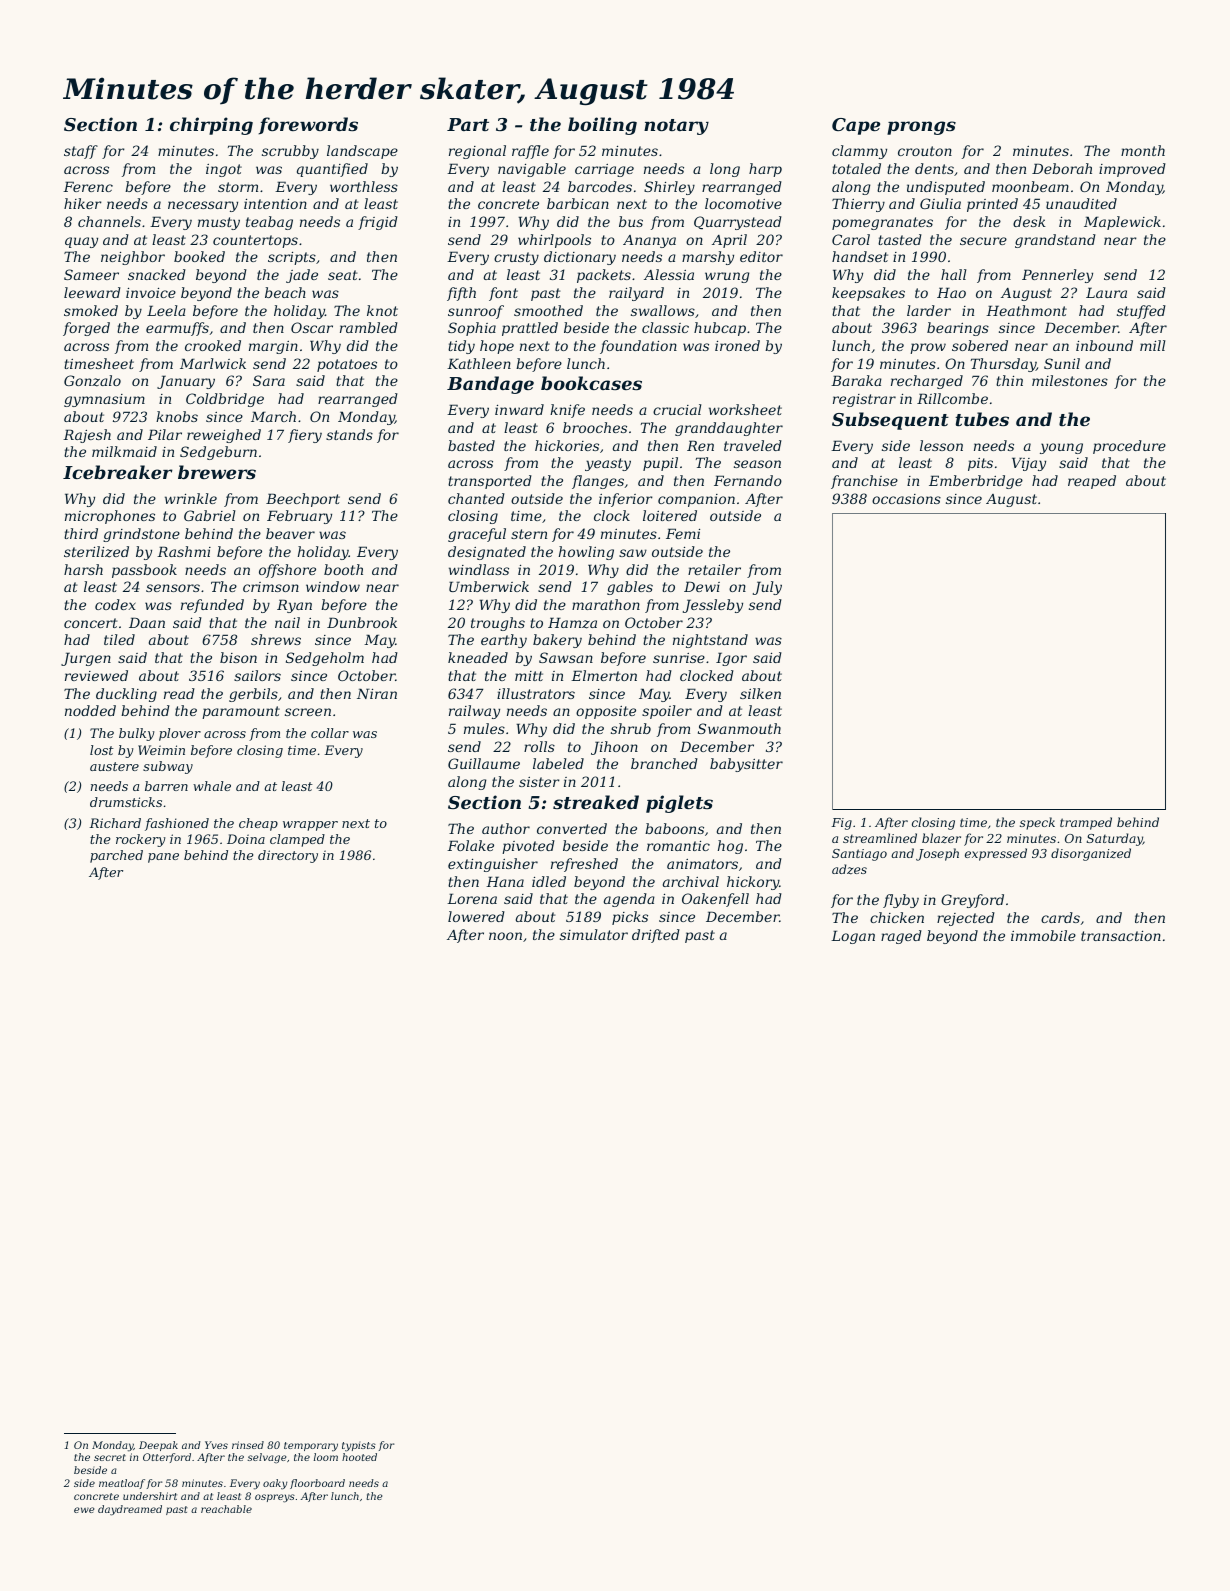 The width and height of the page is (1230, 1591). What do you see at coordinates (246, 839) in the page?
I see `Doina` at bounding box center [246, 839].
